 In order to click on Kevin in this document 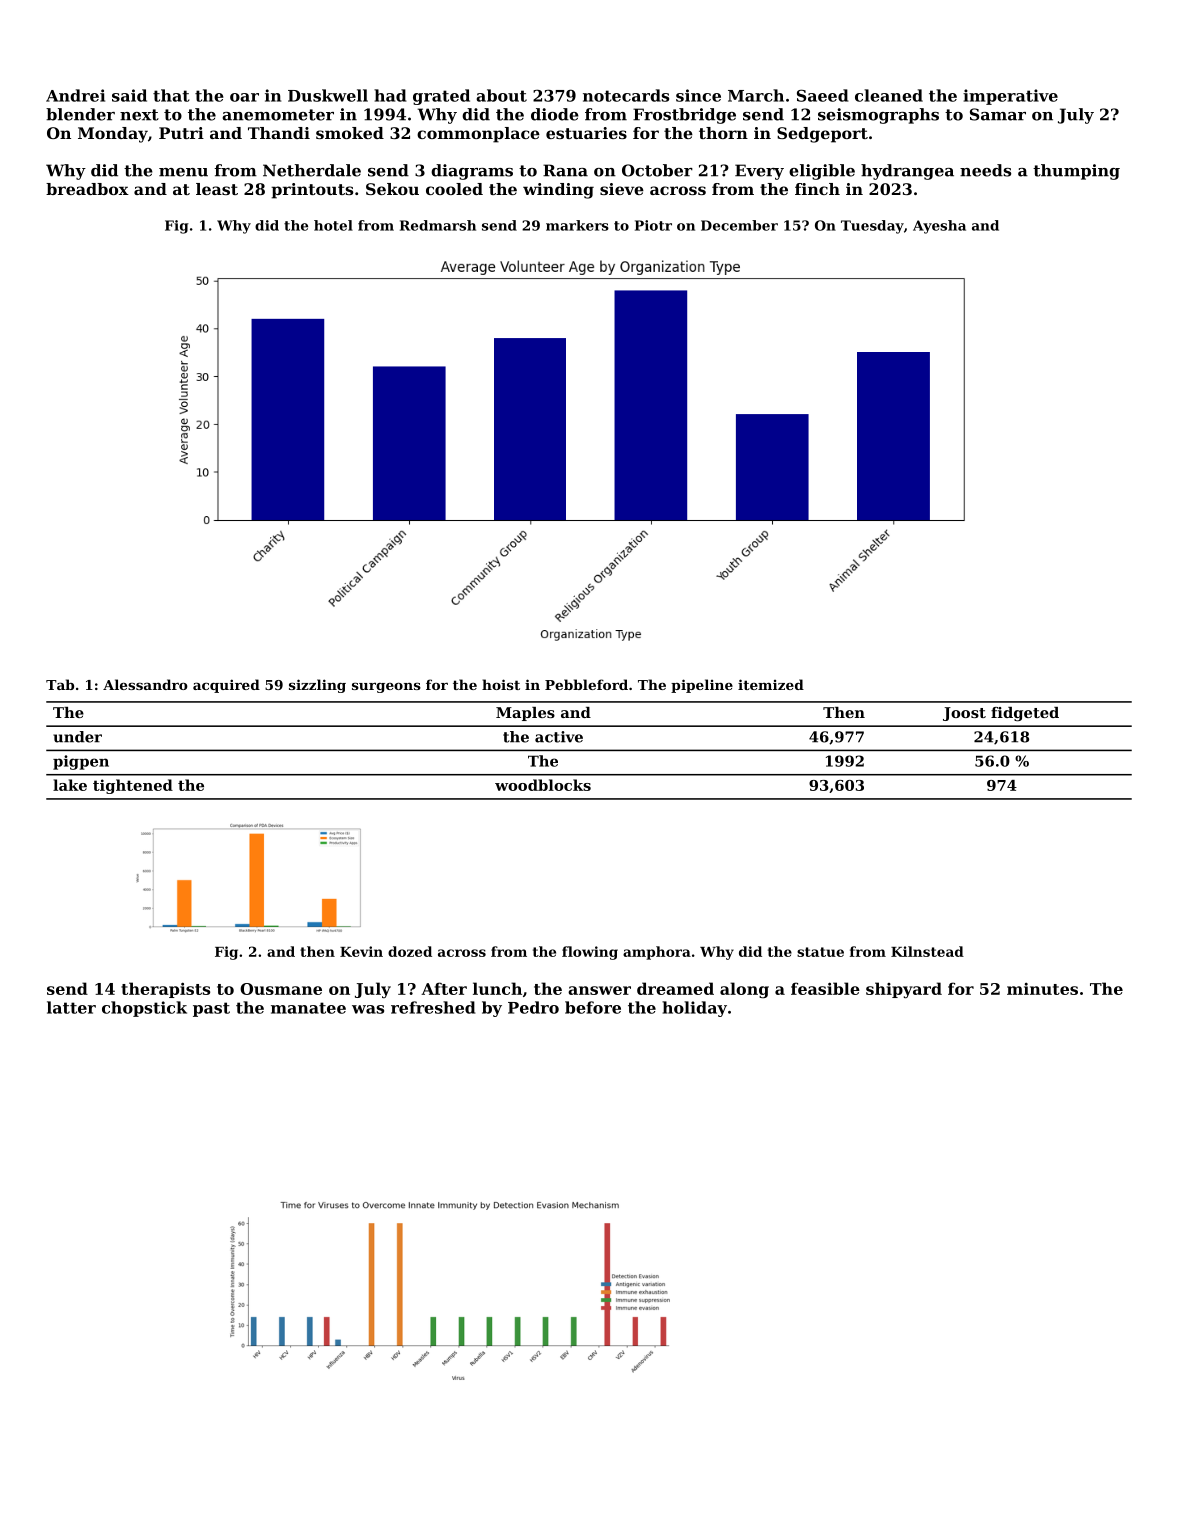, I will do `click(361, 951)`.
